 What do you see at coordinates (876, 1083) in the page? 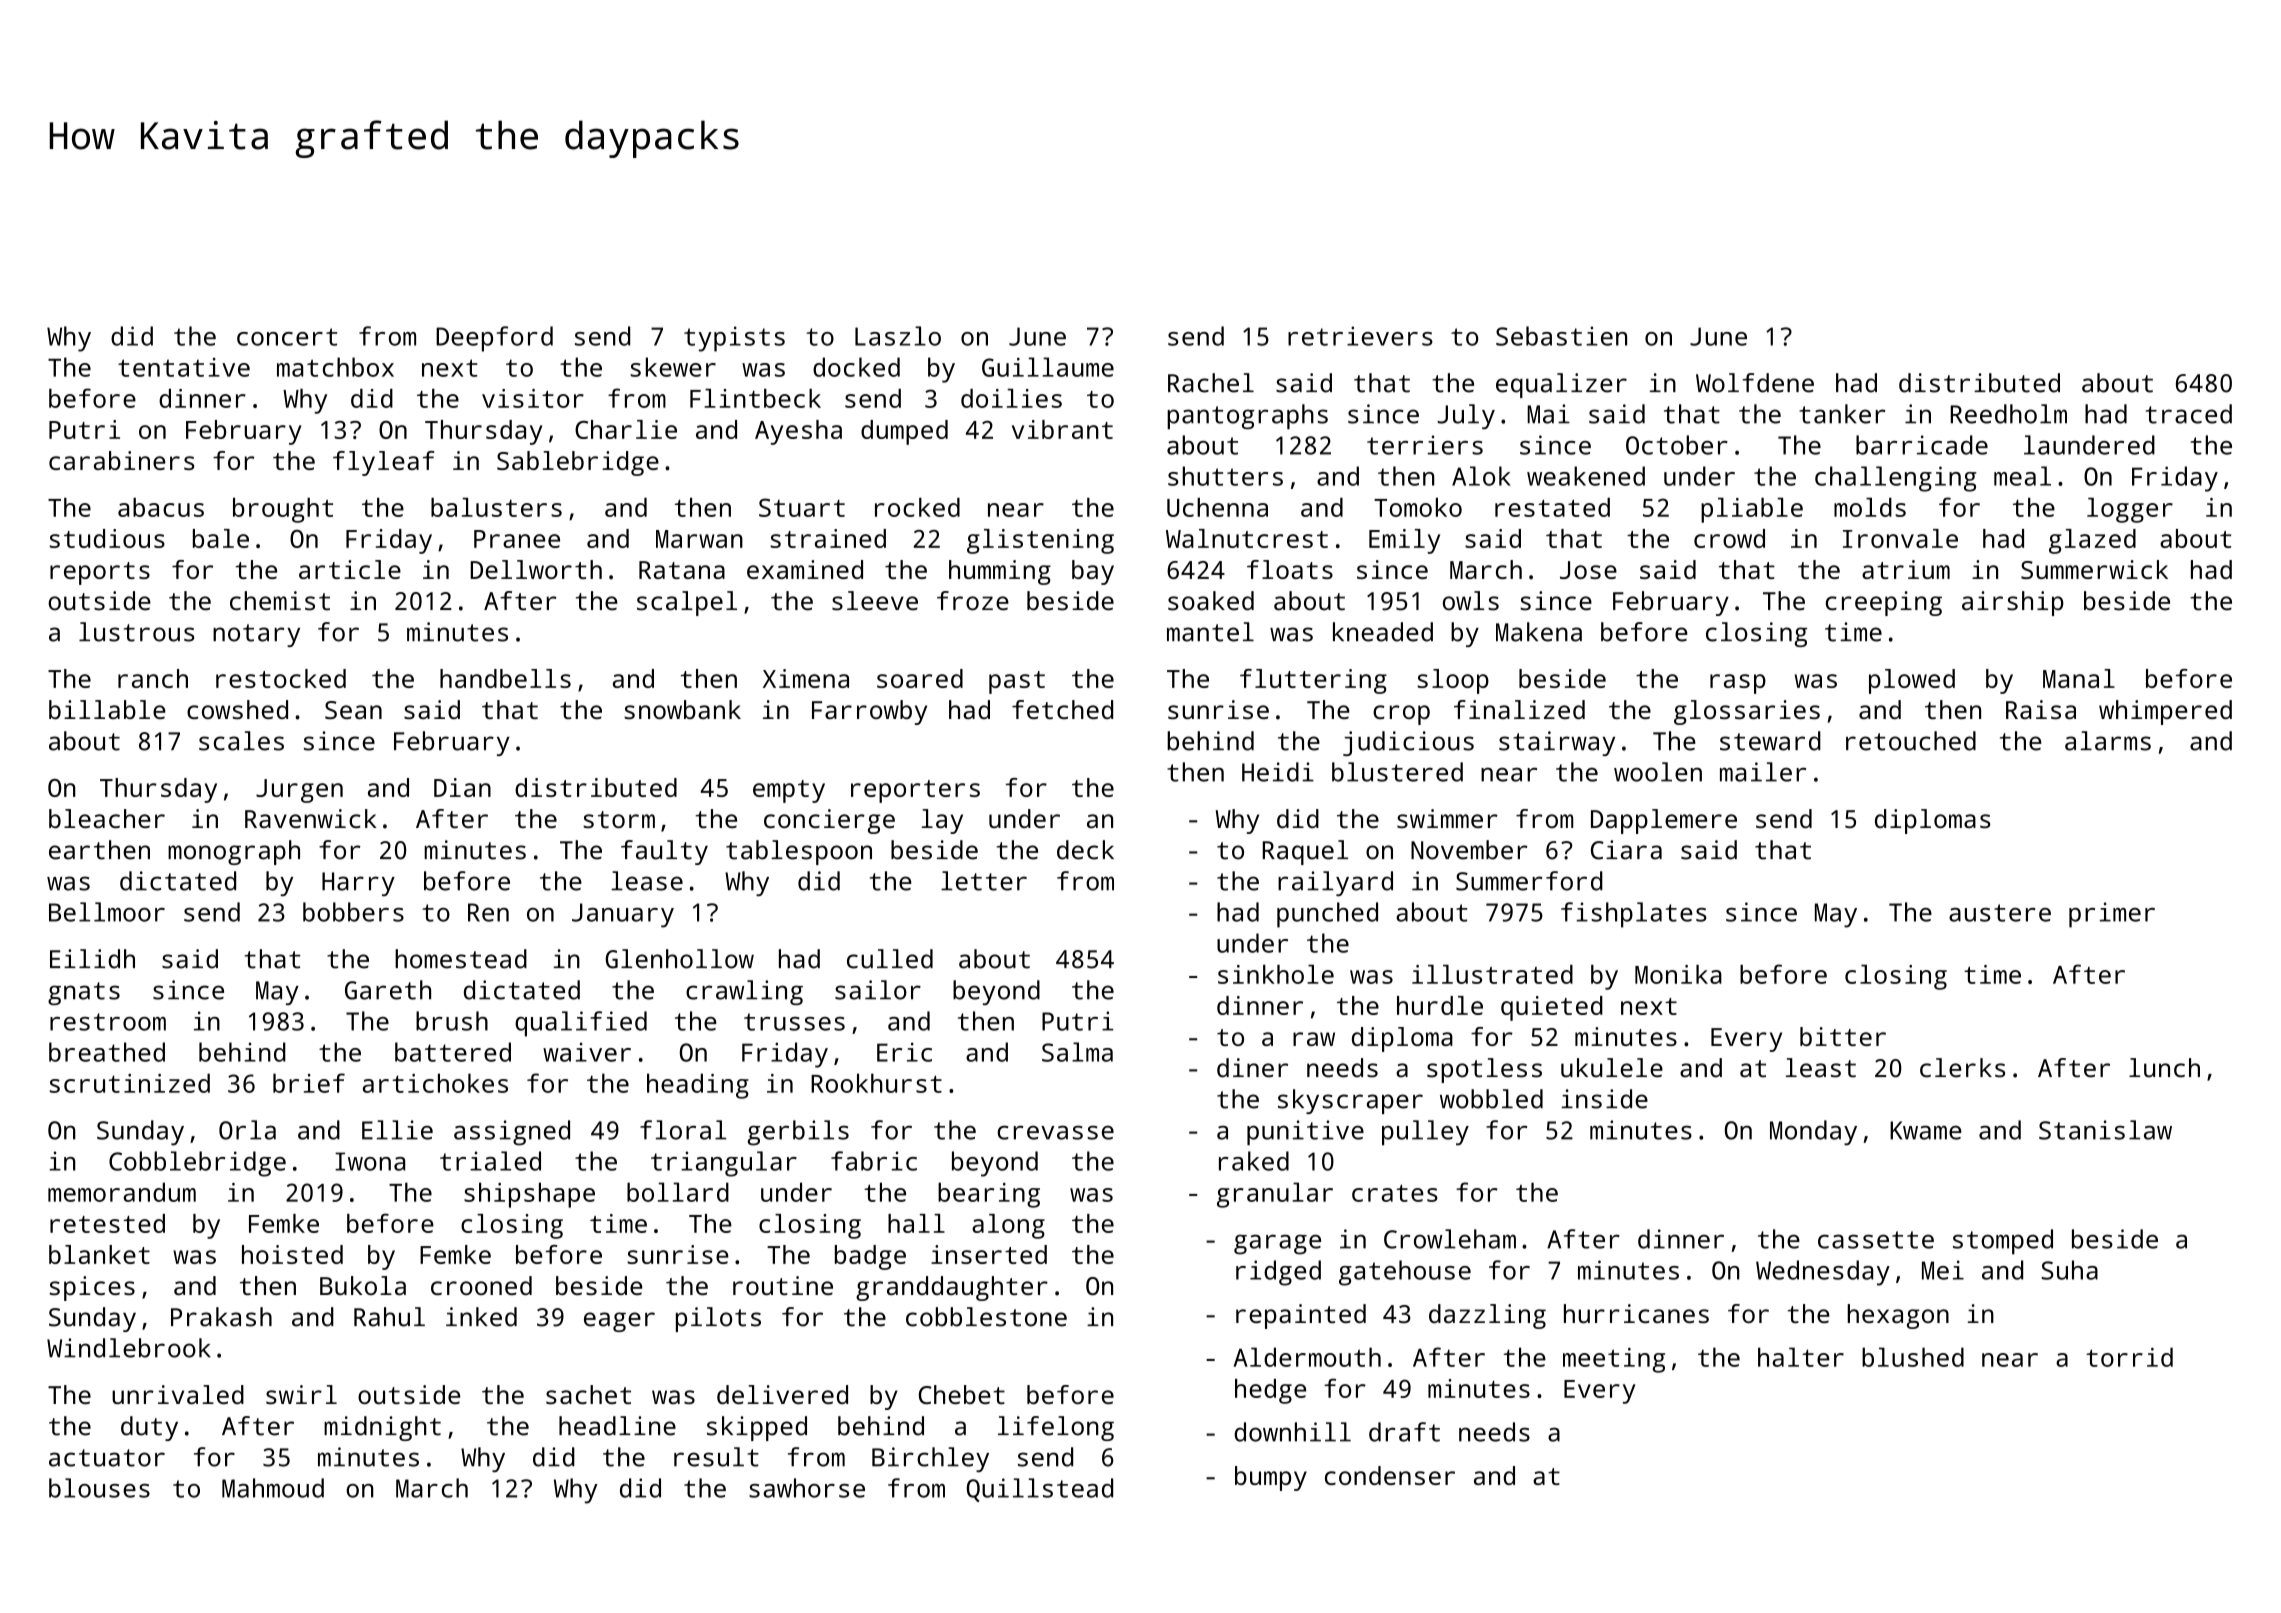
I see `Rookhurst` at bounding box center [876, 1083].
